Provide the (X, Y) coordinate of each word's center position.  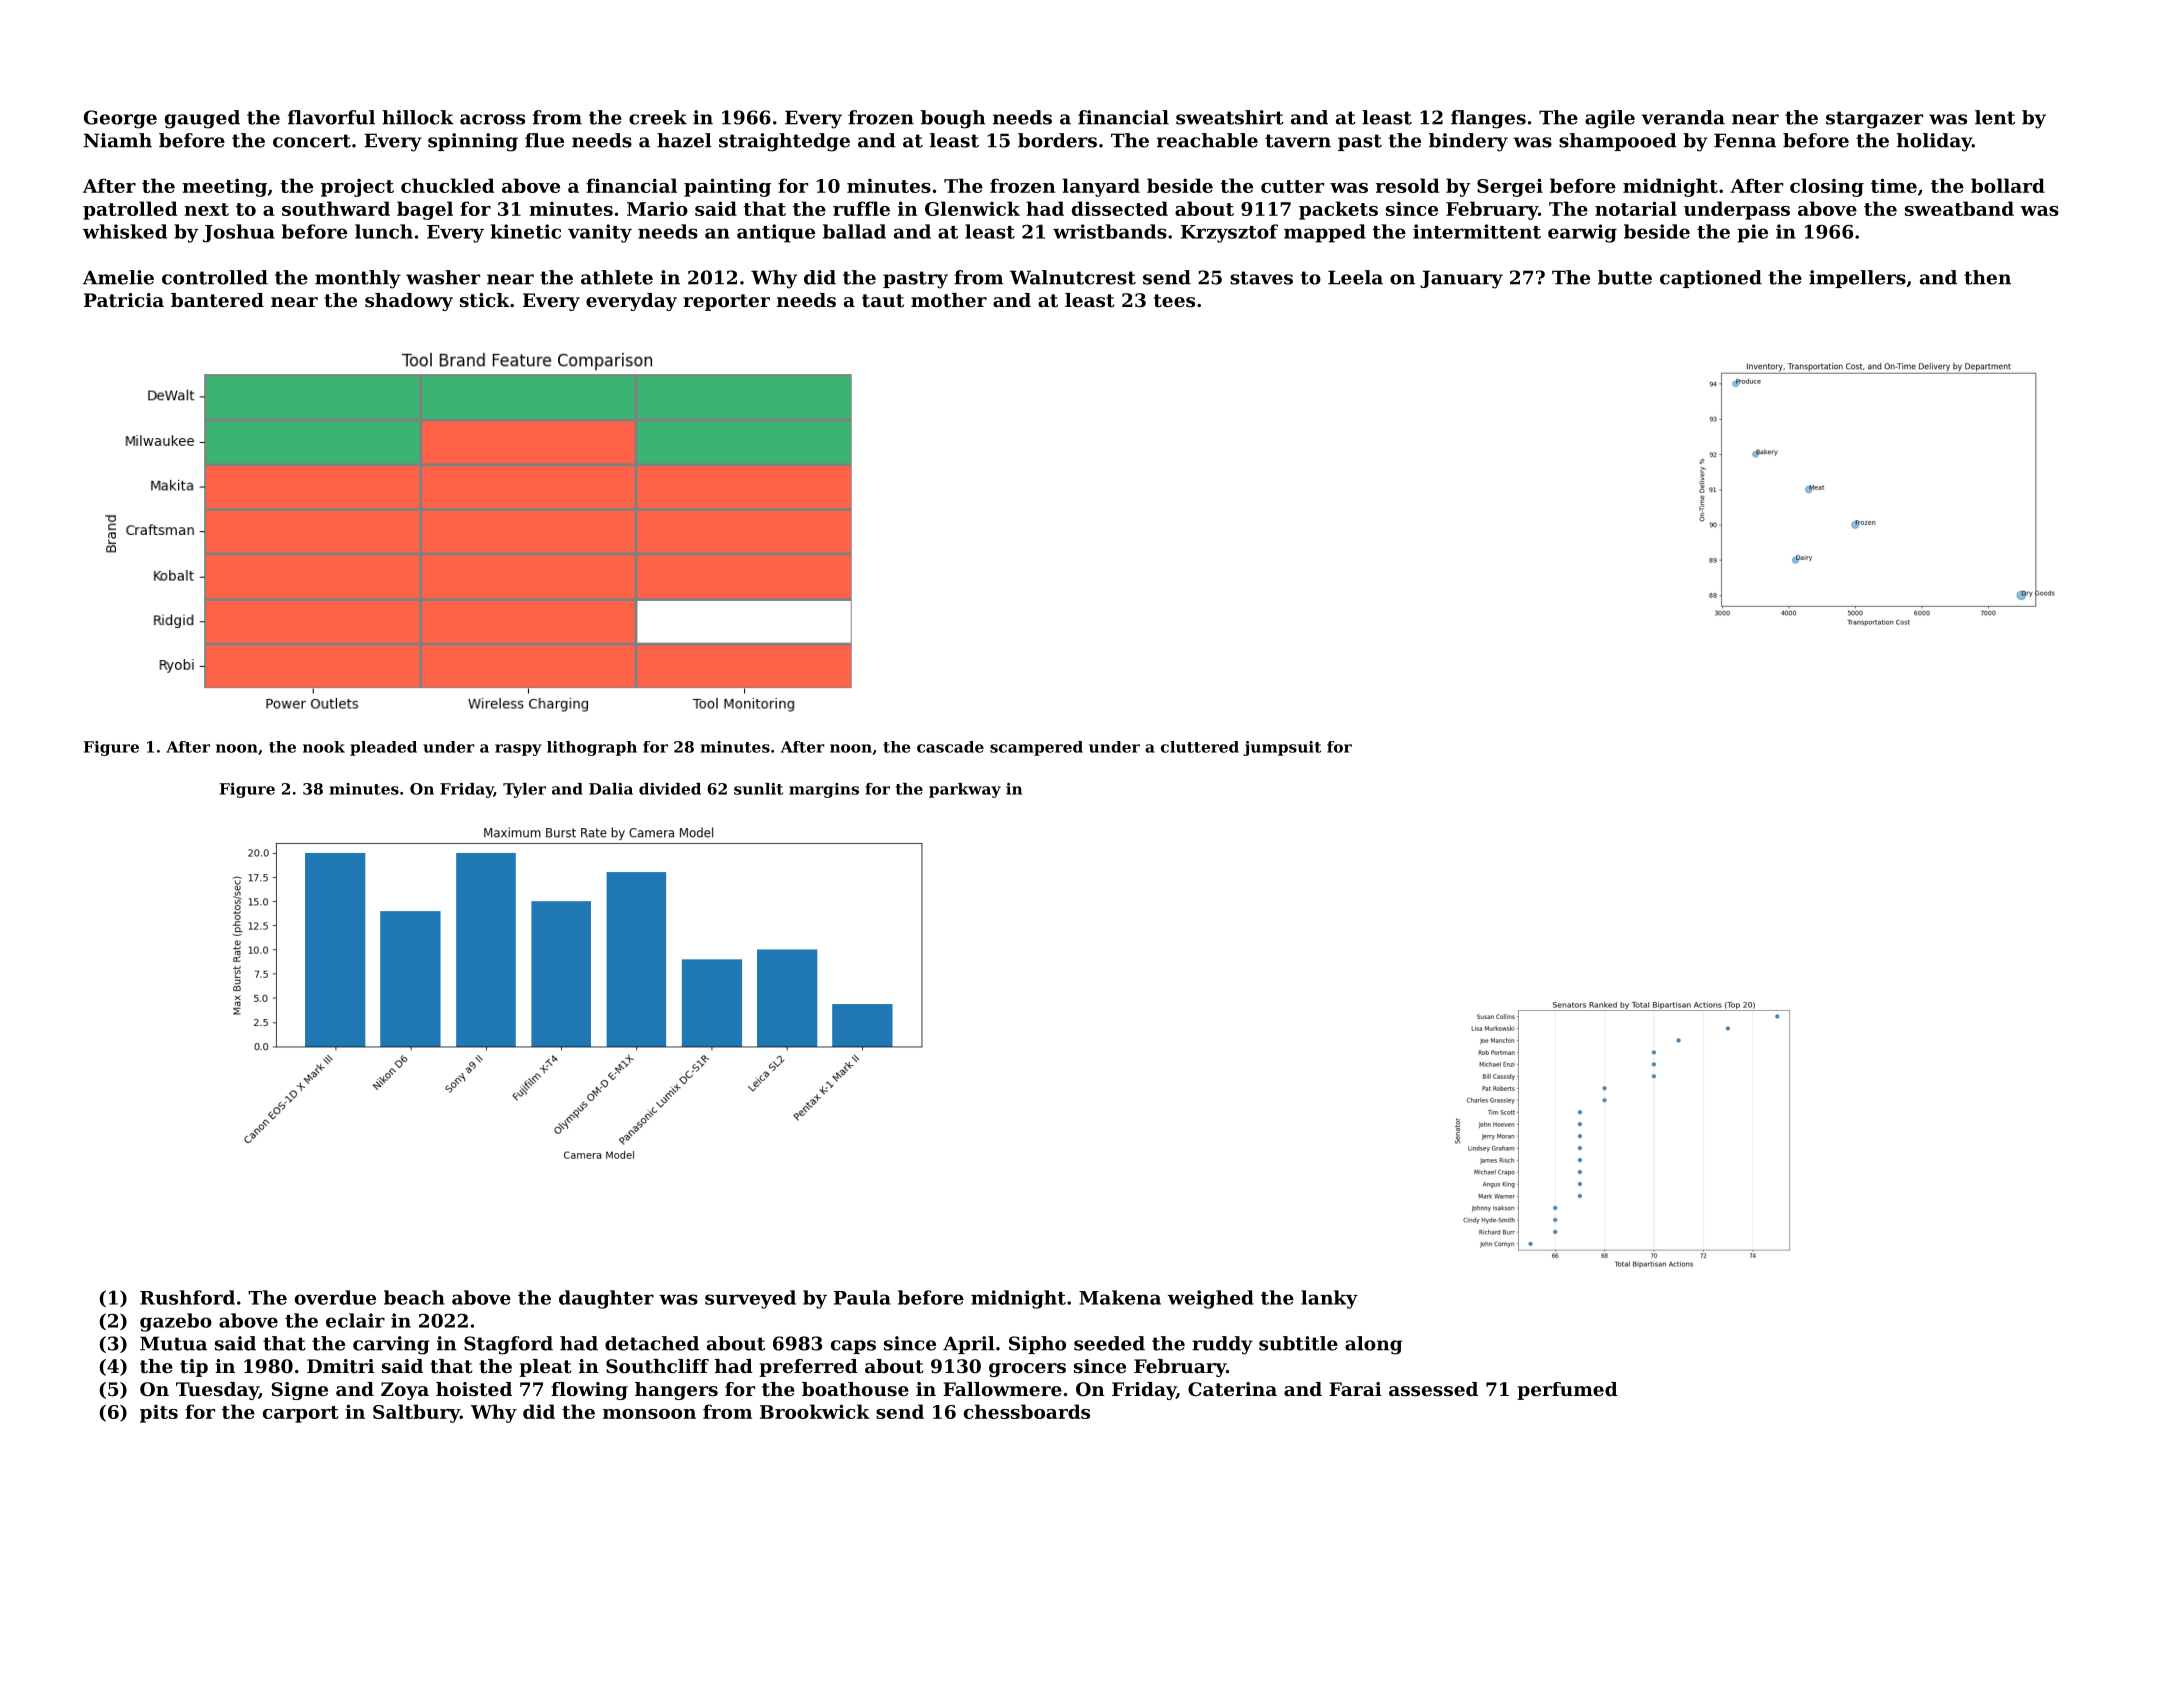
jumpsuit (1282, 748)
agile (1610, 119)
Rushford (187, 1297)
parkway (965, 790)
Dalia (611, 789)
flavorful (331, 117)
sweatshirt (1230, 117)
